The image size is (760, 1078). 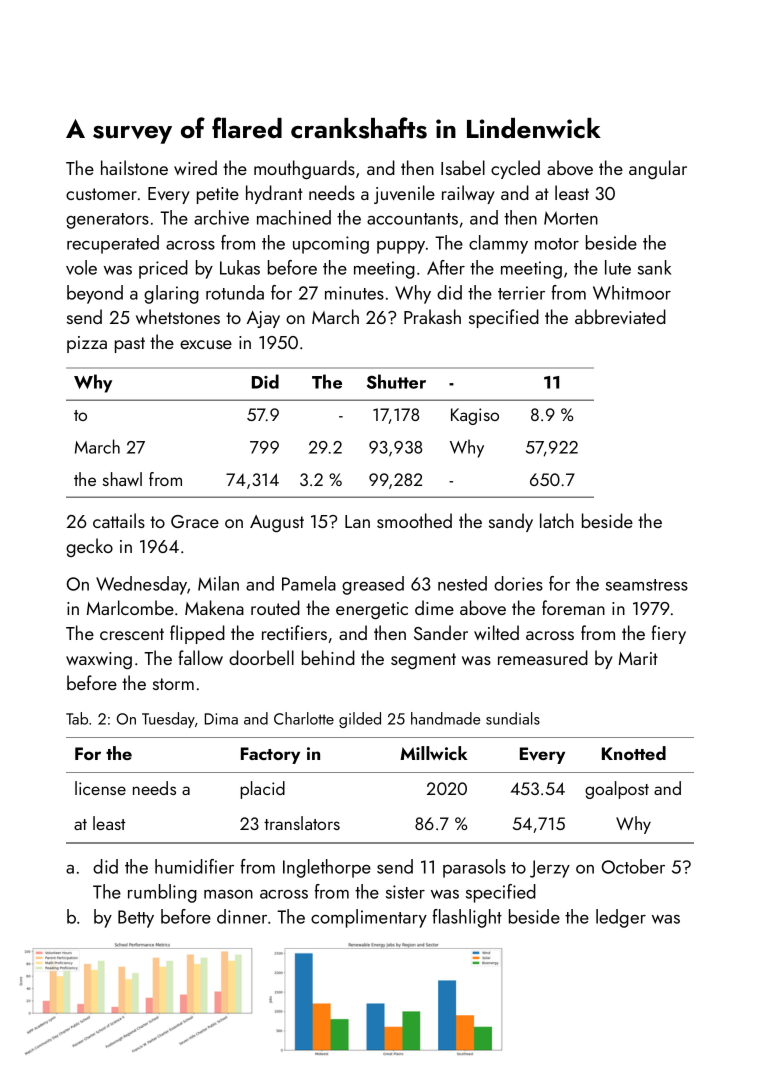 What do you see at coordinates (620, 316) in the page?
I see `abbreviated` at bounding box center [620, 316].
